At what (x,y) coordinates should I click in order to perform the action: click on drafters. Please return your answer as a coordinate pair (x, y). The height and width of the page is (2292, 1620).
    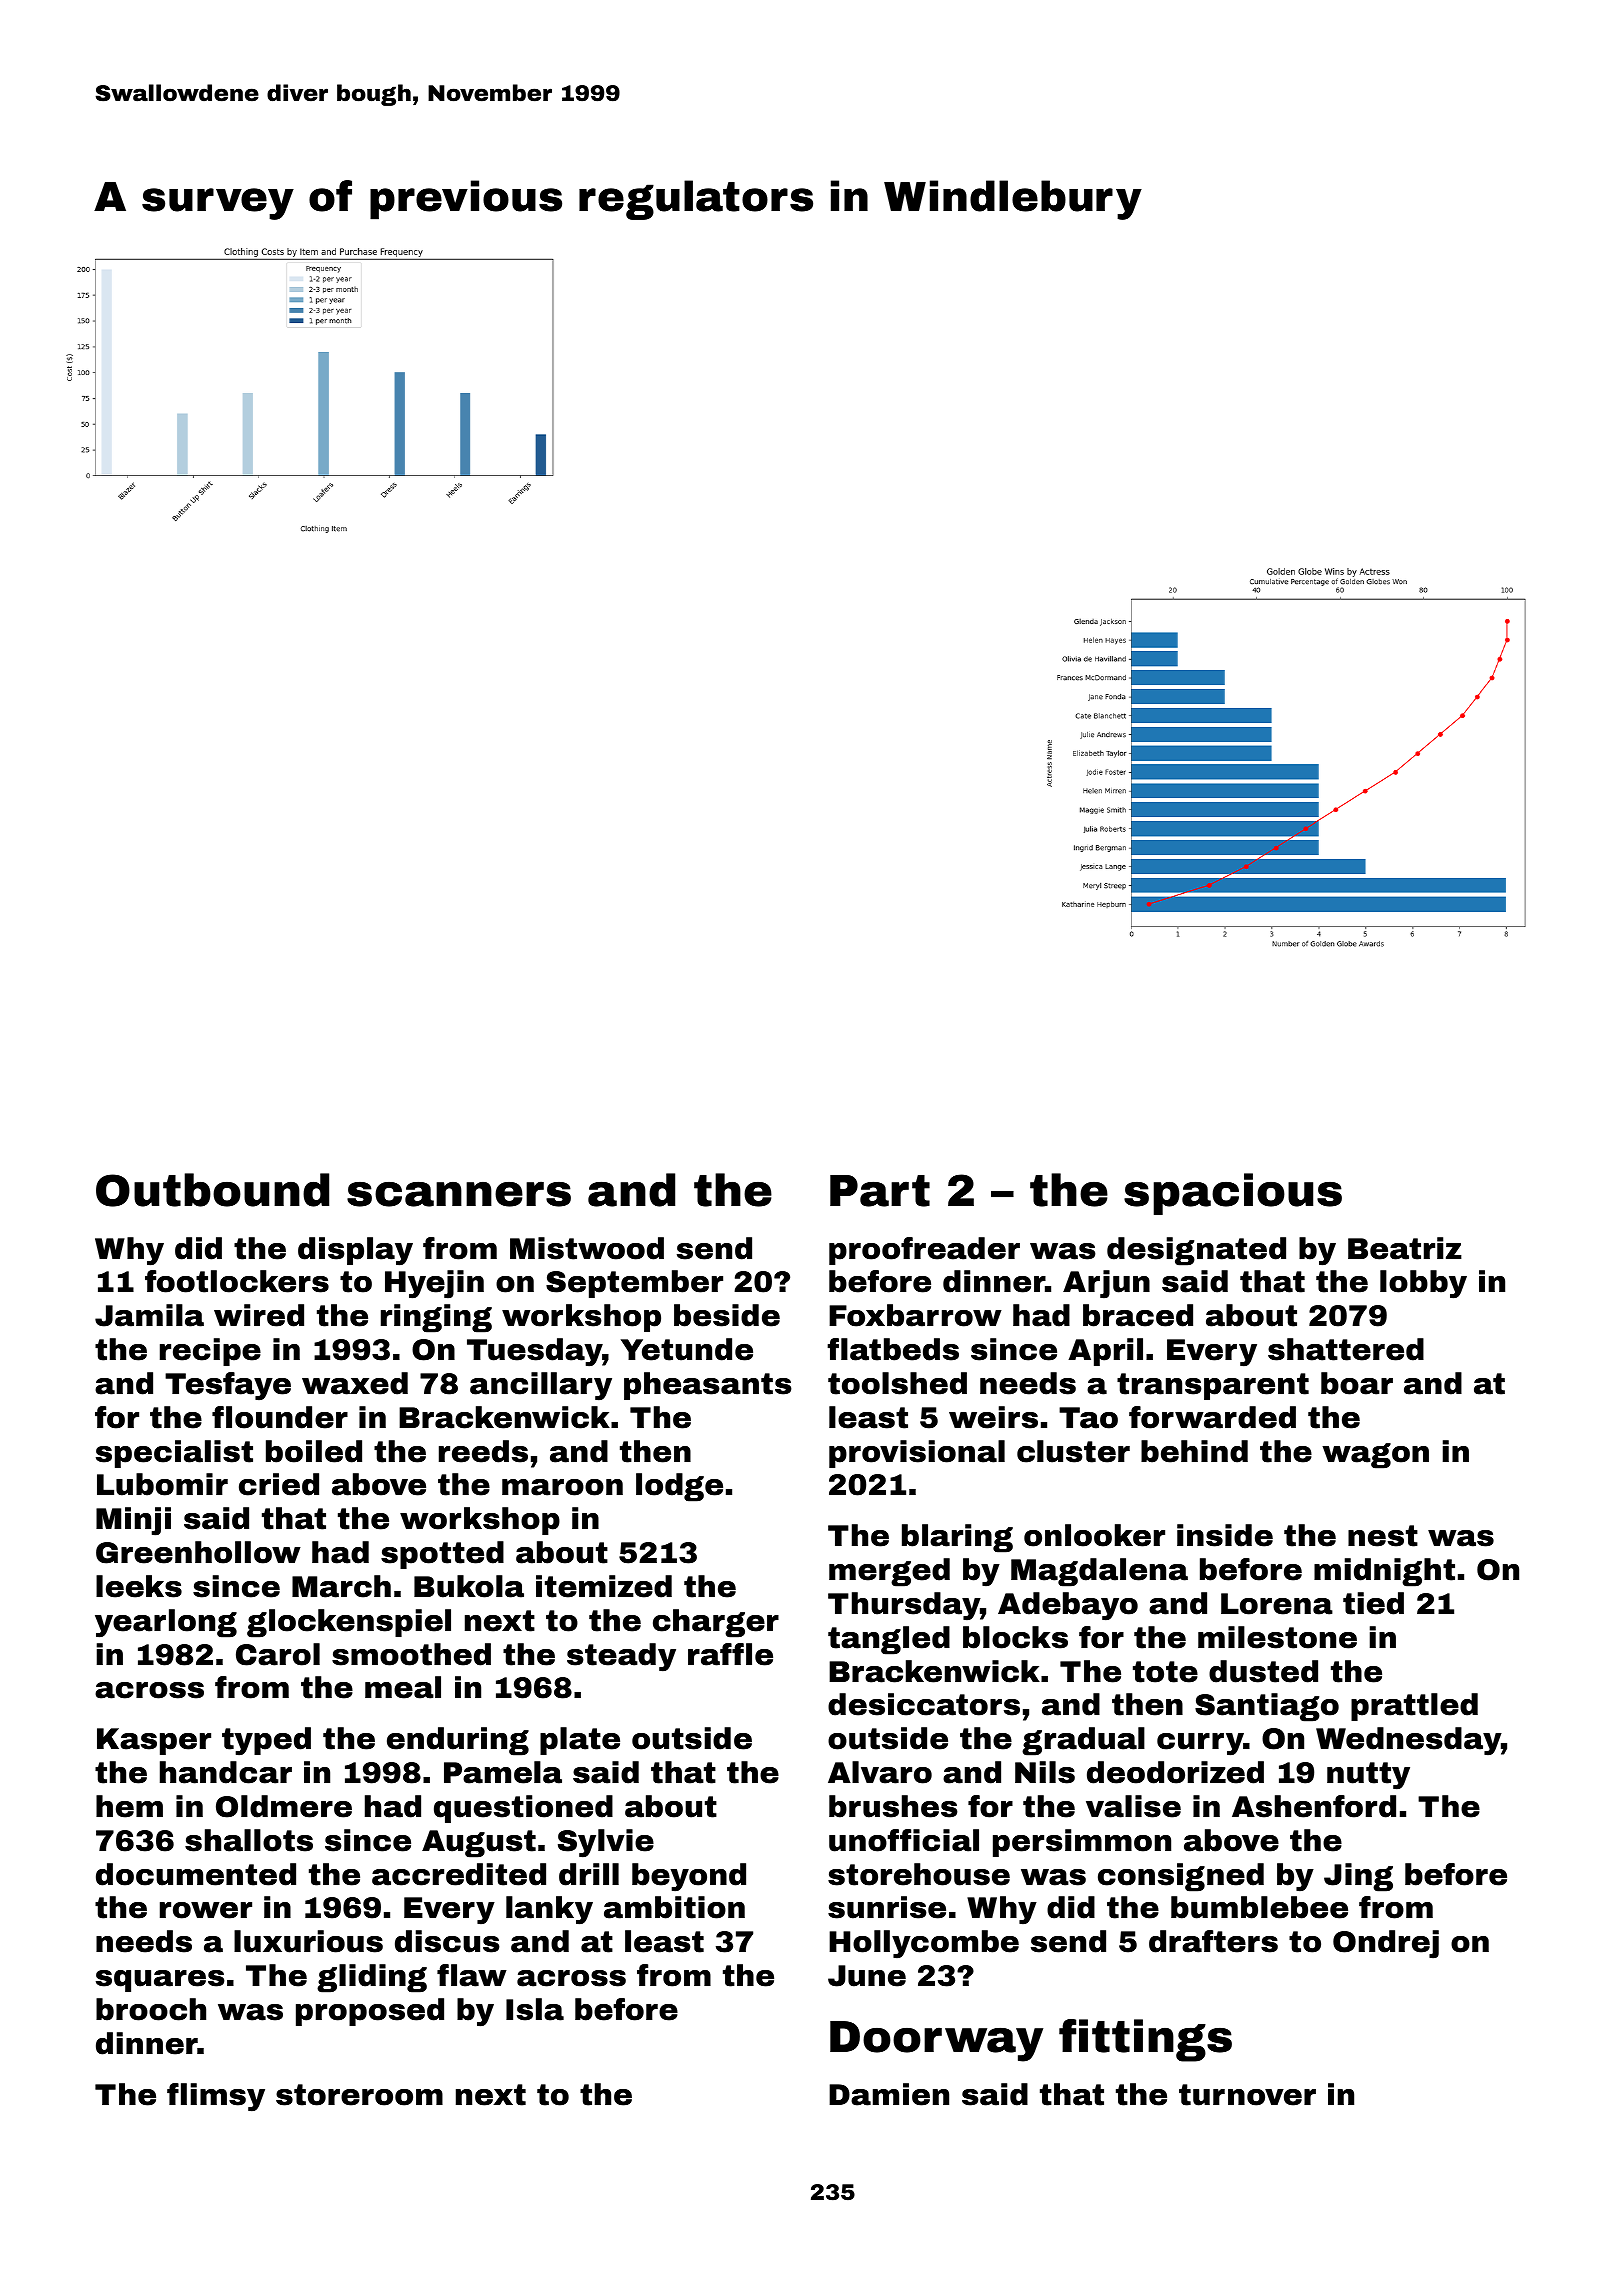
    Looking at the image, I should click on (1213, 1941).
